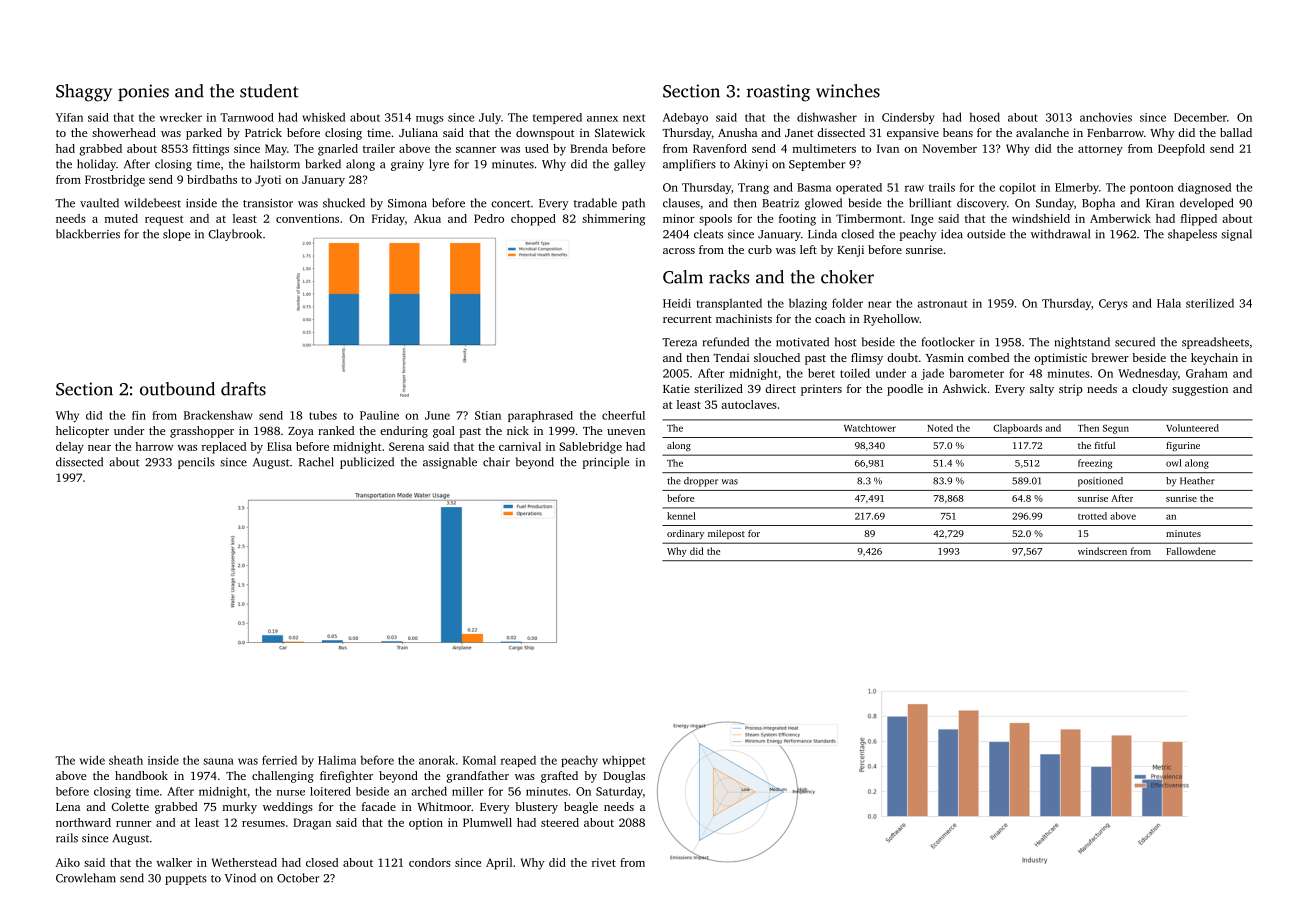 The height and width of the screenshot is (924, 1308). What do you see at coordinates (626, 432) in the screenshot?
I see `uneven` at bounding box center [626, 432].
